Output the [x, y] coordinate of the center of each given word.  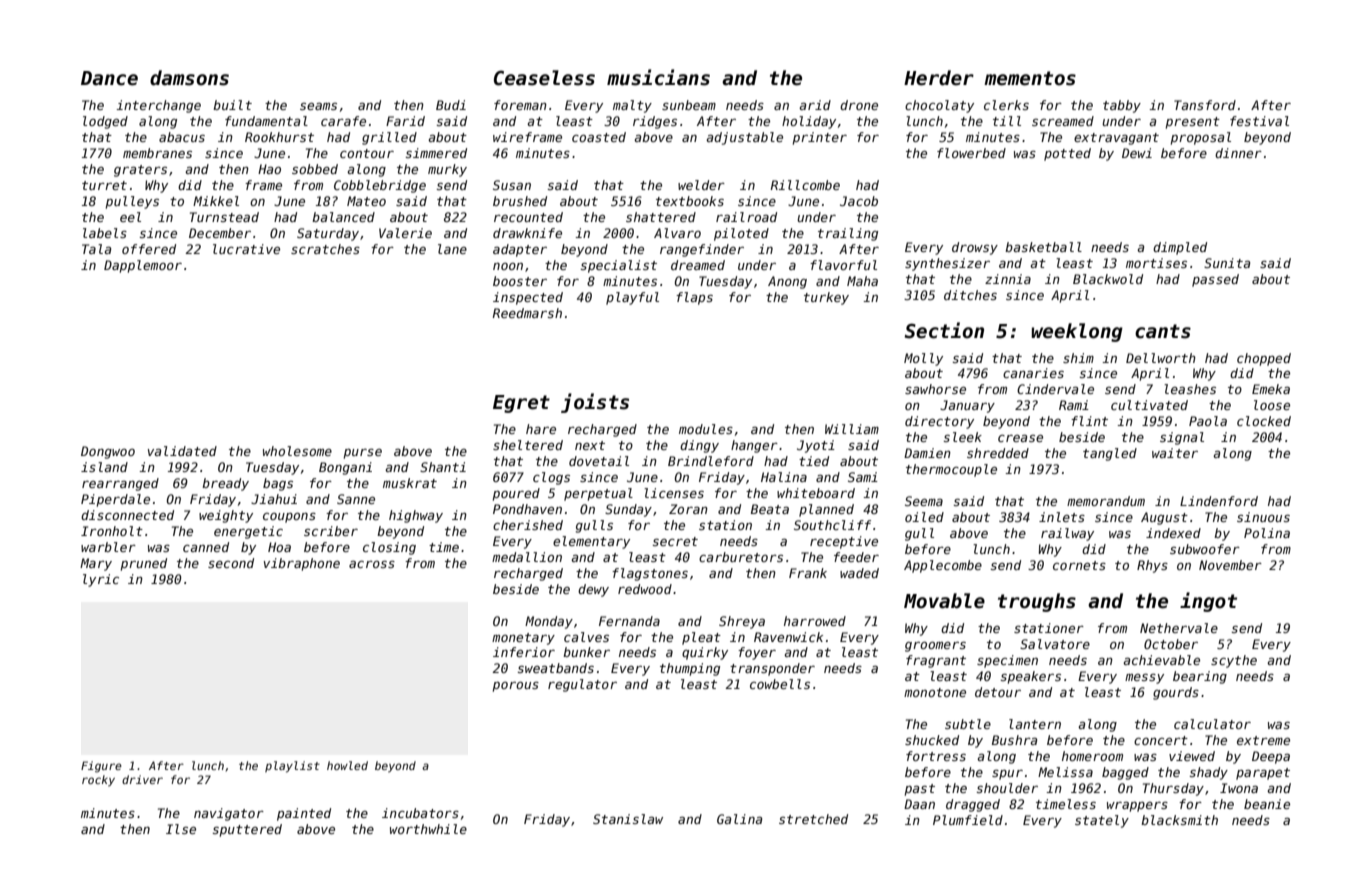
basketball [1043, 247]
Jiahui [274, 499]
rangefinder [702, 250]
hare [541, 429]
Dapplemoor [143, 266]
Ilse [181, 829]
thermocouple [951, 470]
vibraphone [302, 564]
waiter [1175, 453]
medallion [527, 557]
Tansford [1205, 105]
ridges [655, 122]
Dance [109, 78]
